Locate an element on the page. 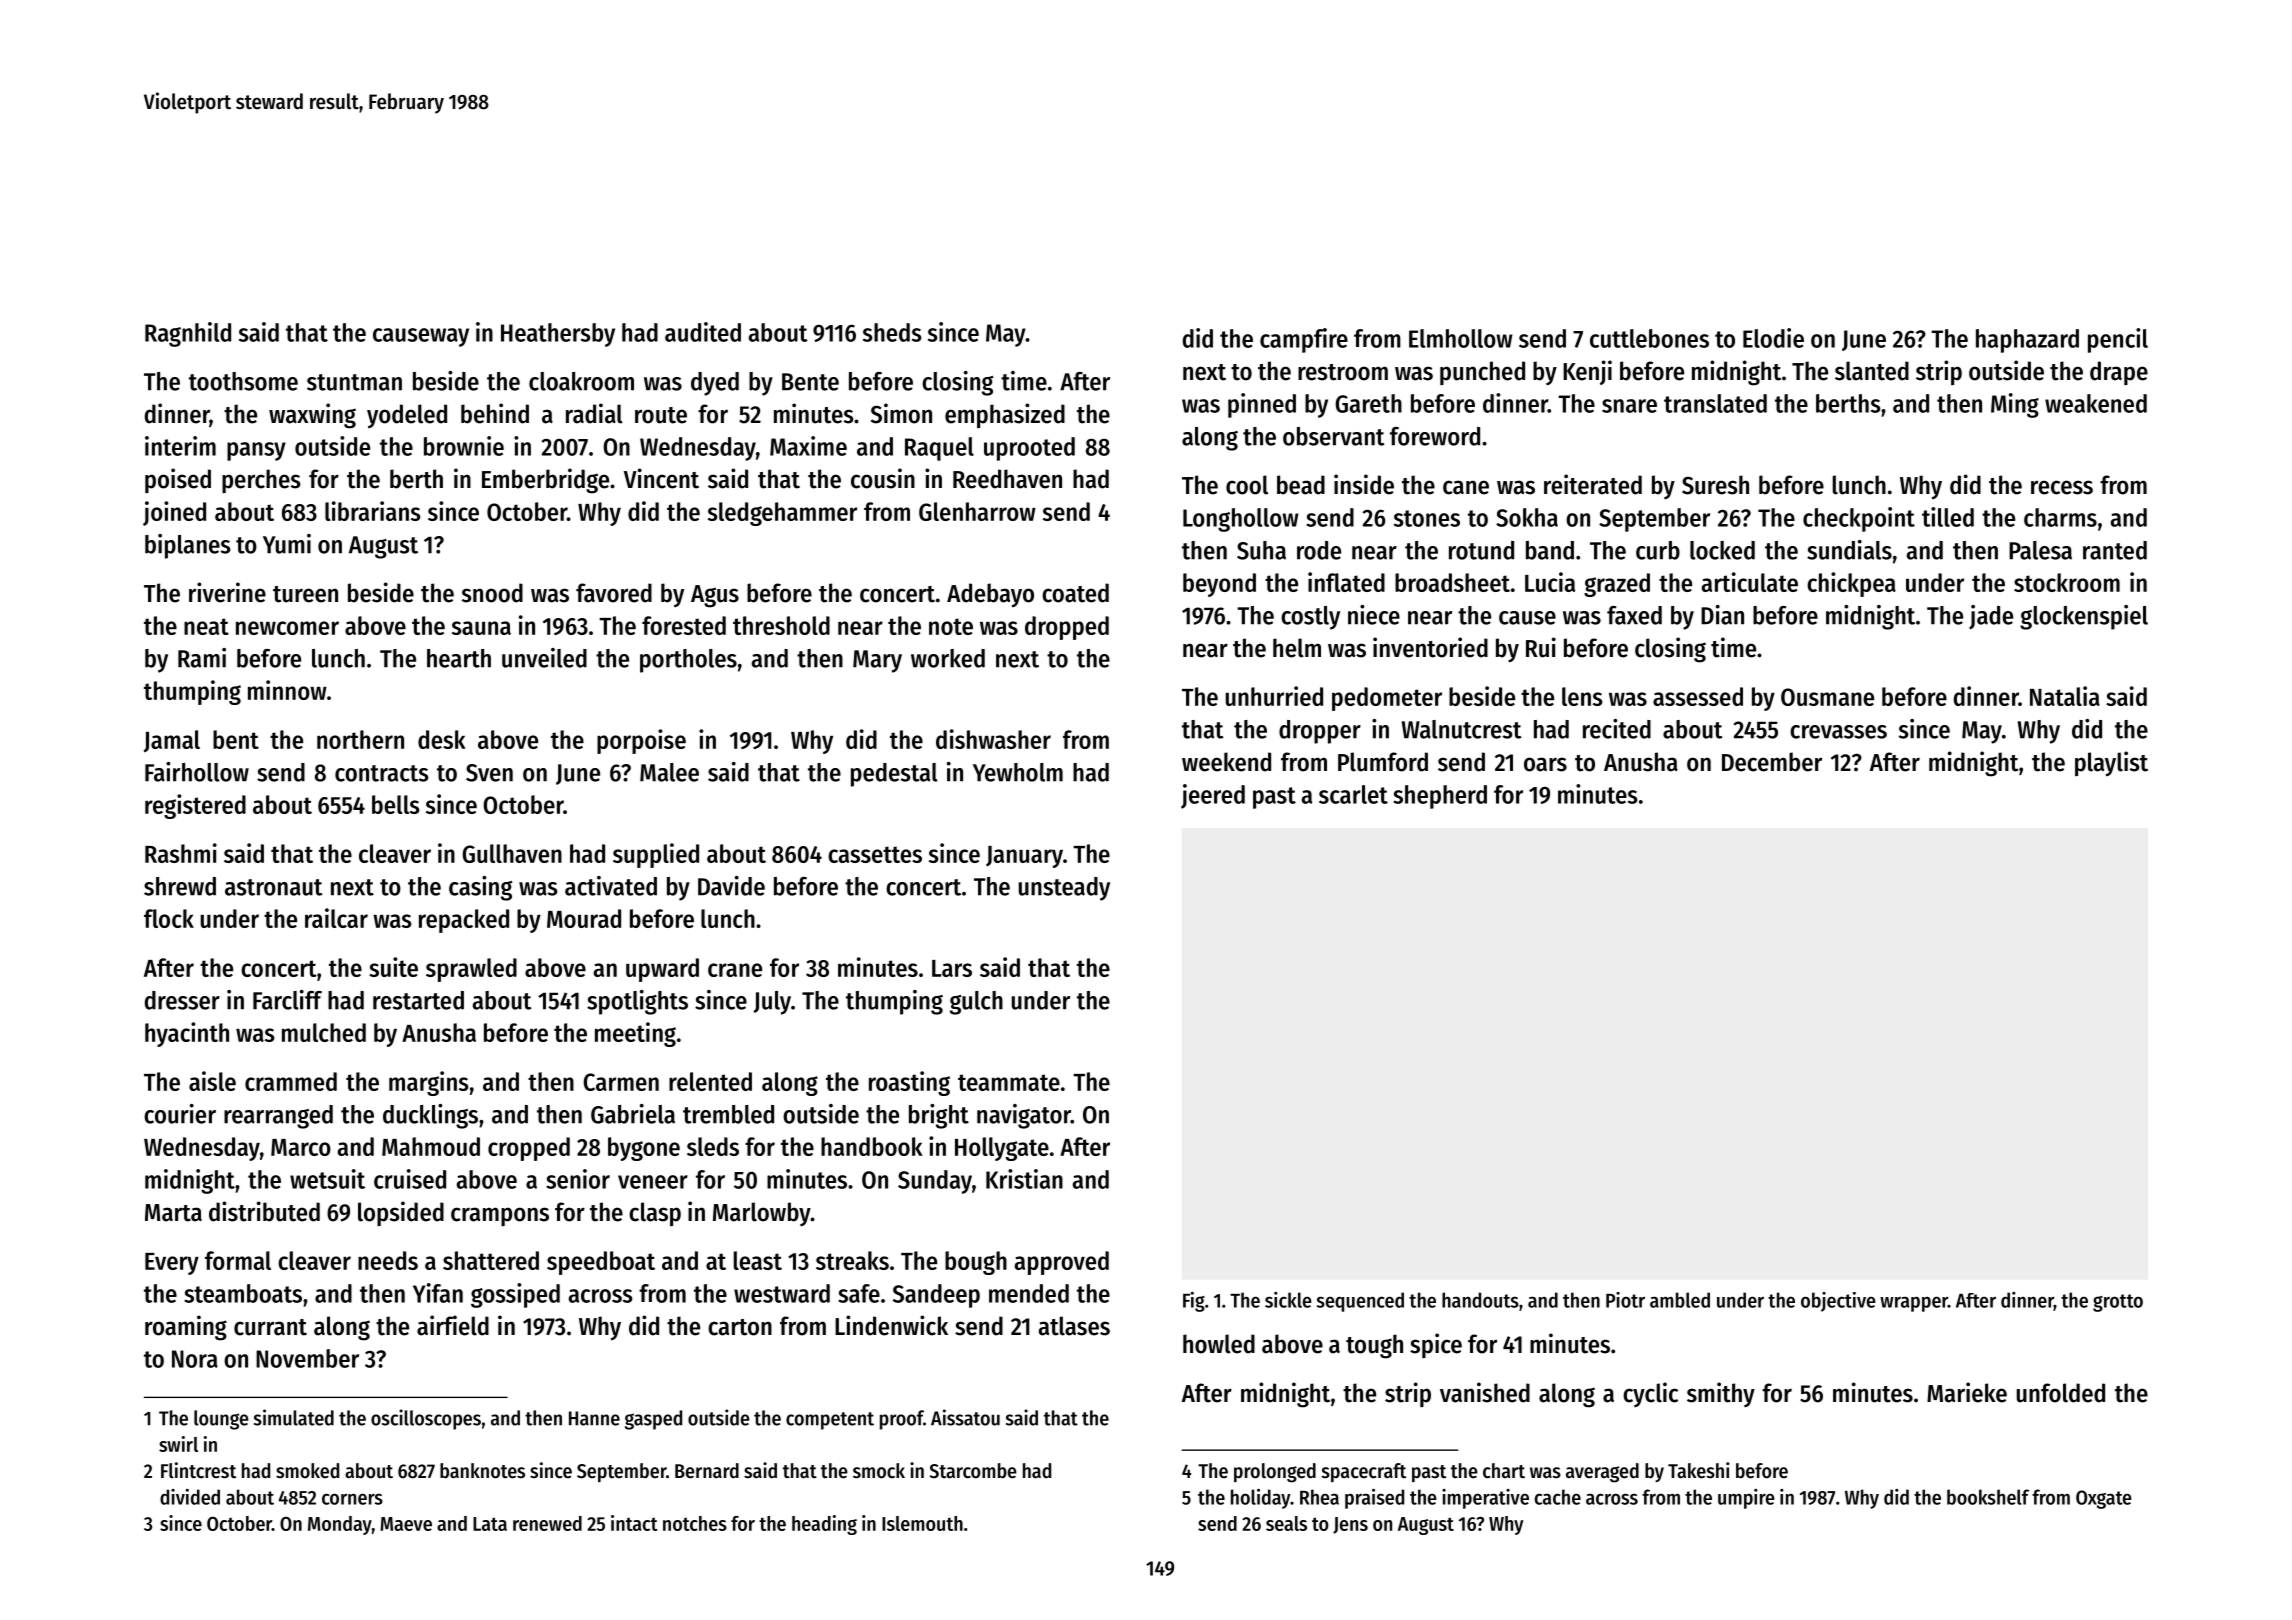  January is located at coordinates (1024, 857).
